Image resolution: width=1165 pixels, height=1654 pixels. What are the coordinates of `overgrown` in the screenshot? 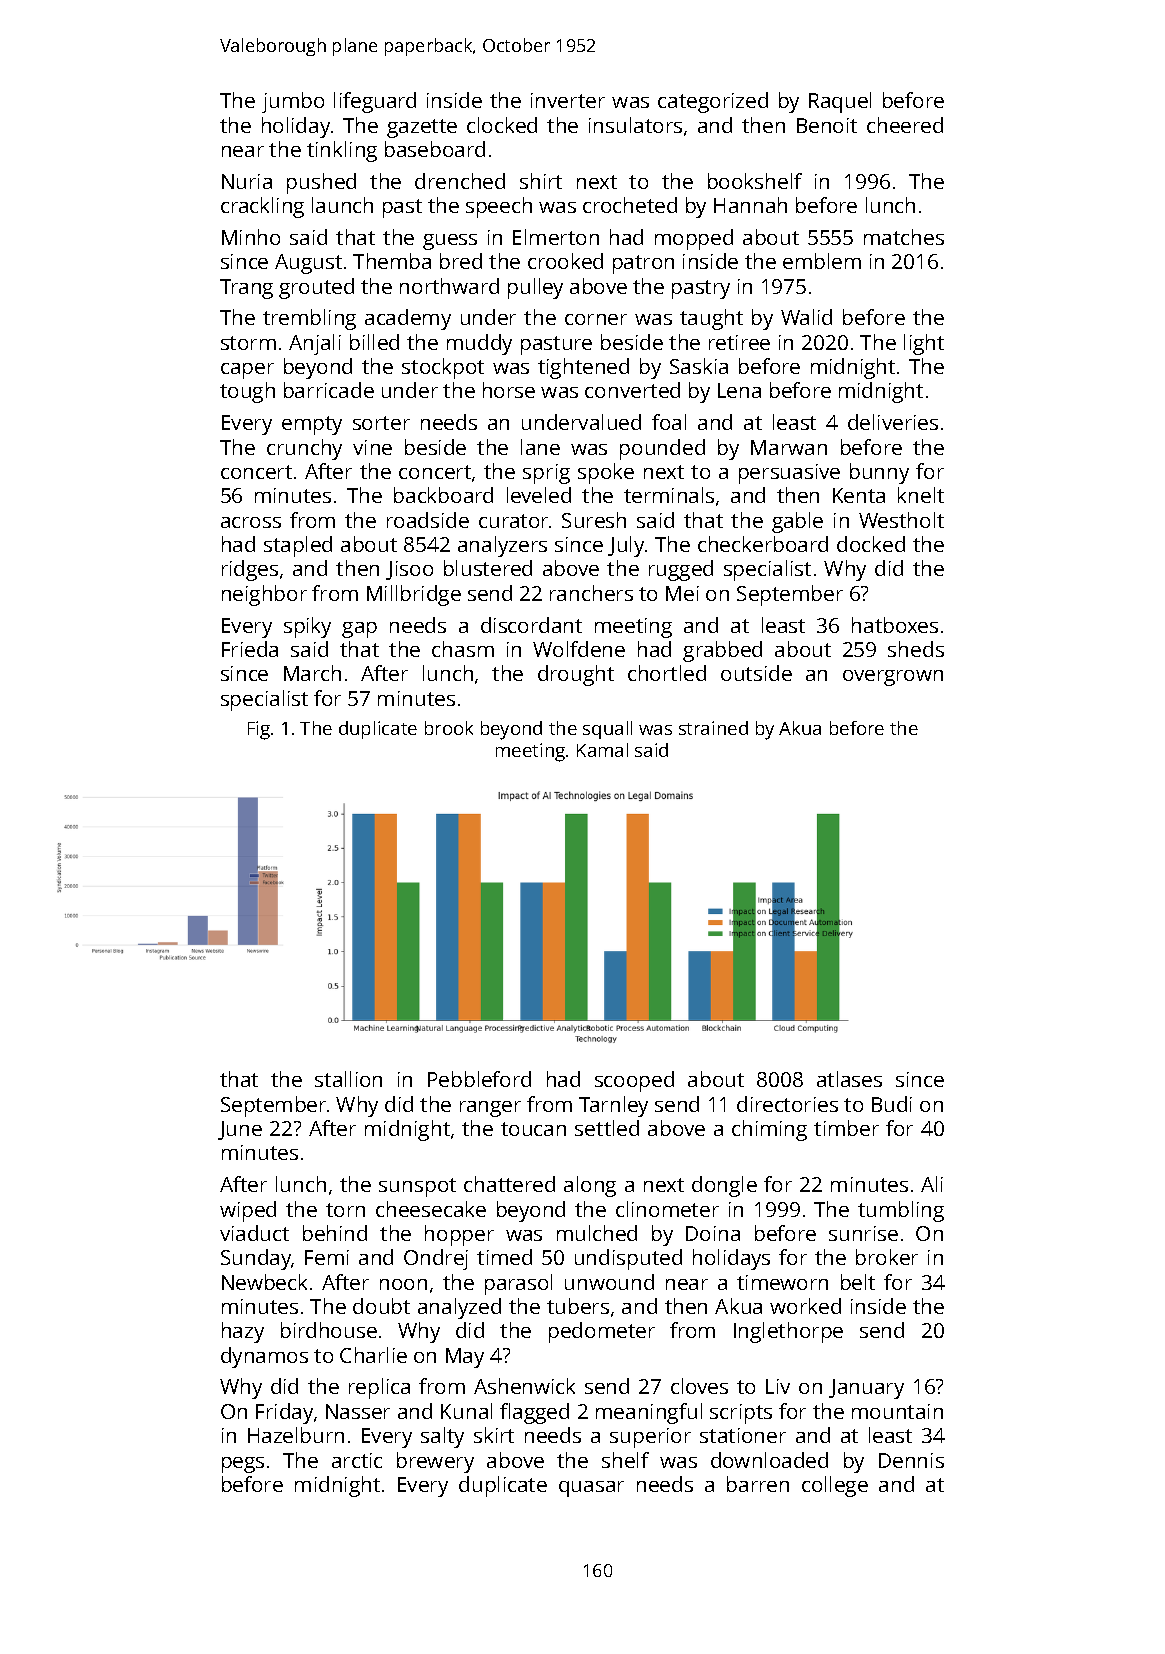 It's located at (893, 678).
